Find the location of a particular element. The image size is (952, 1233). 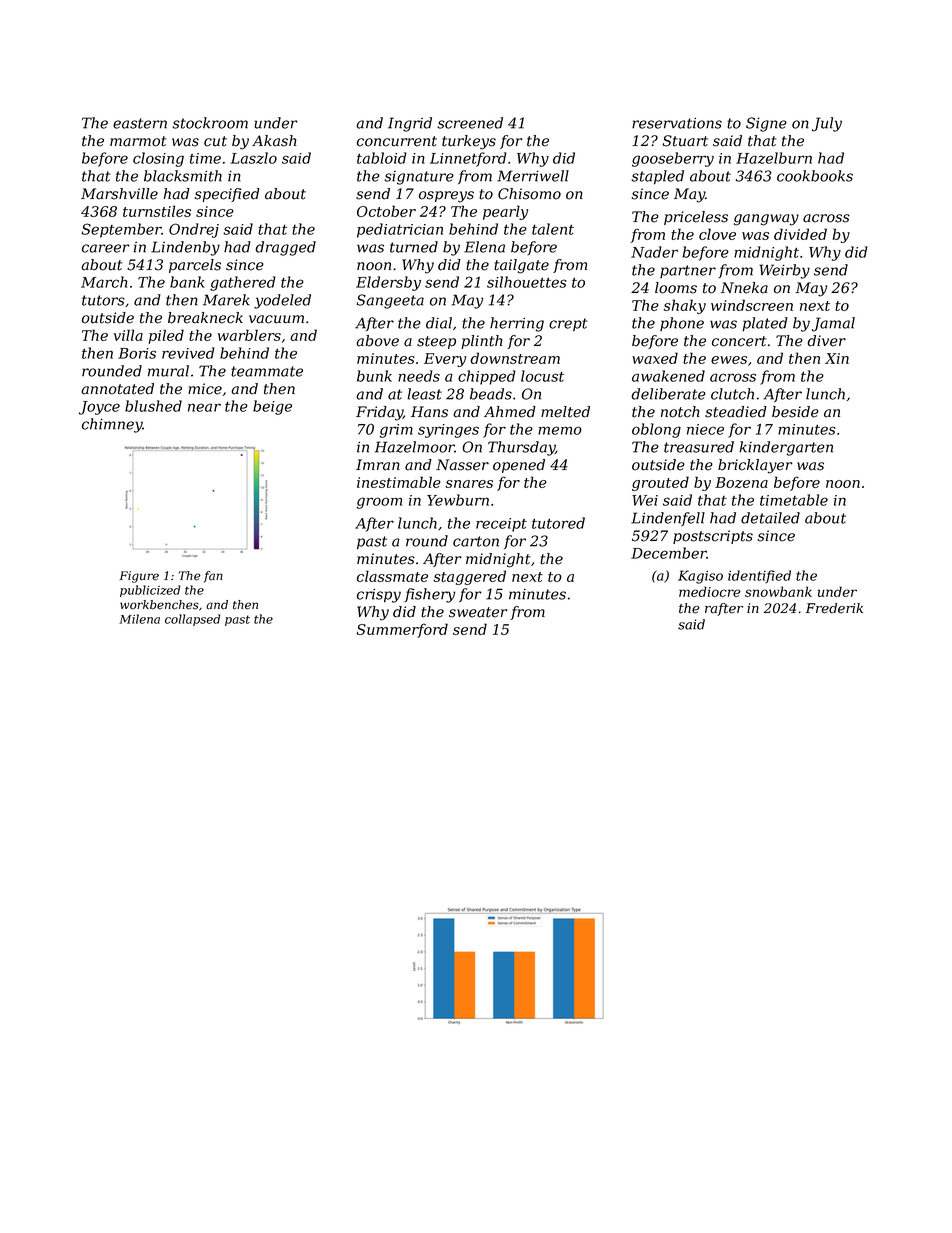

Figure is located at coordinates (139, 577).
